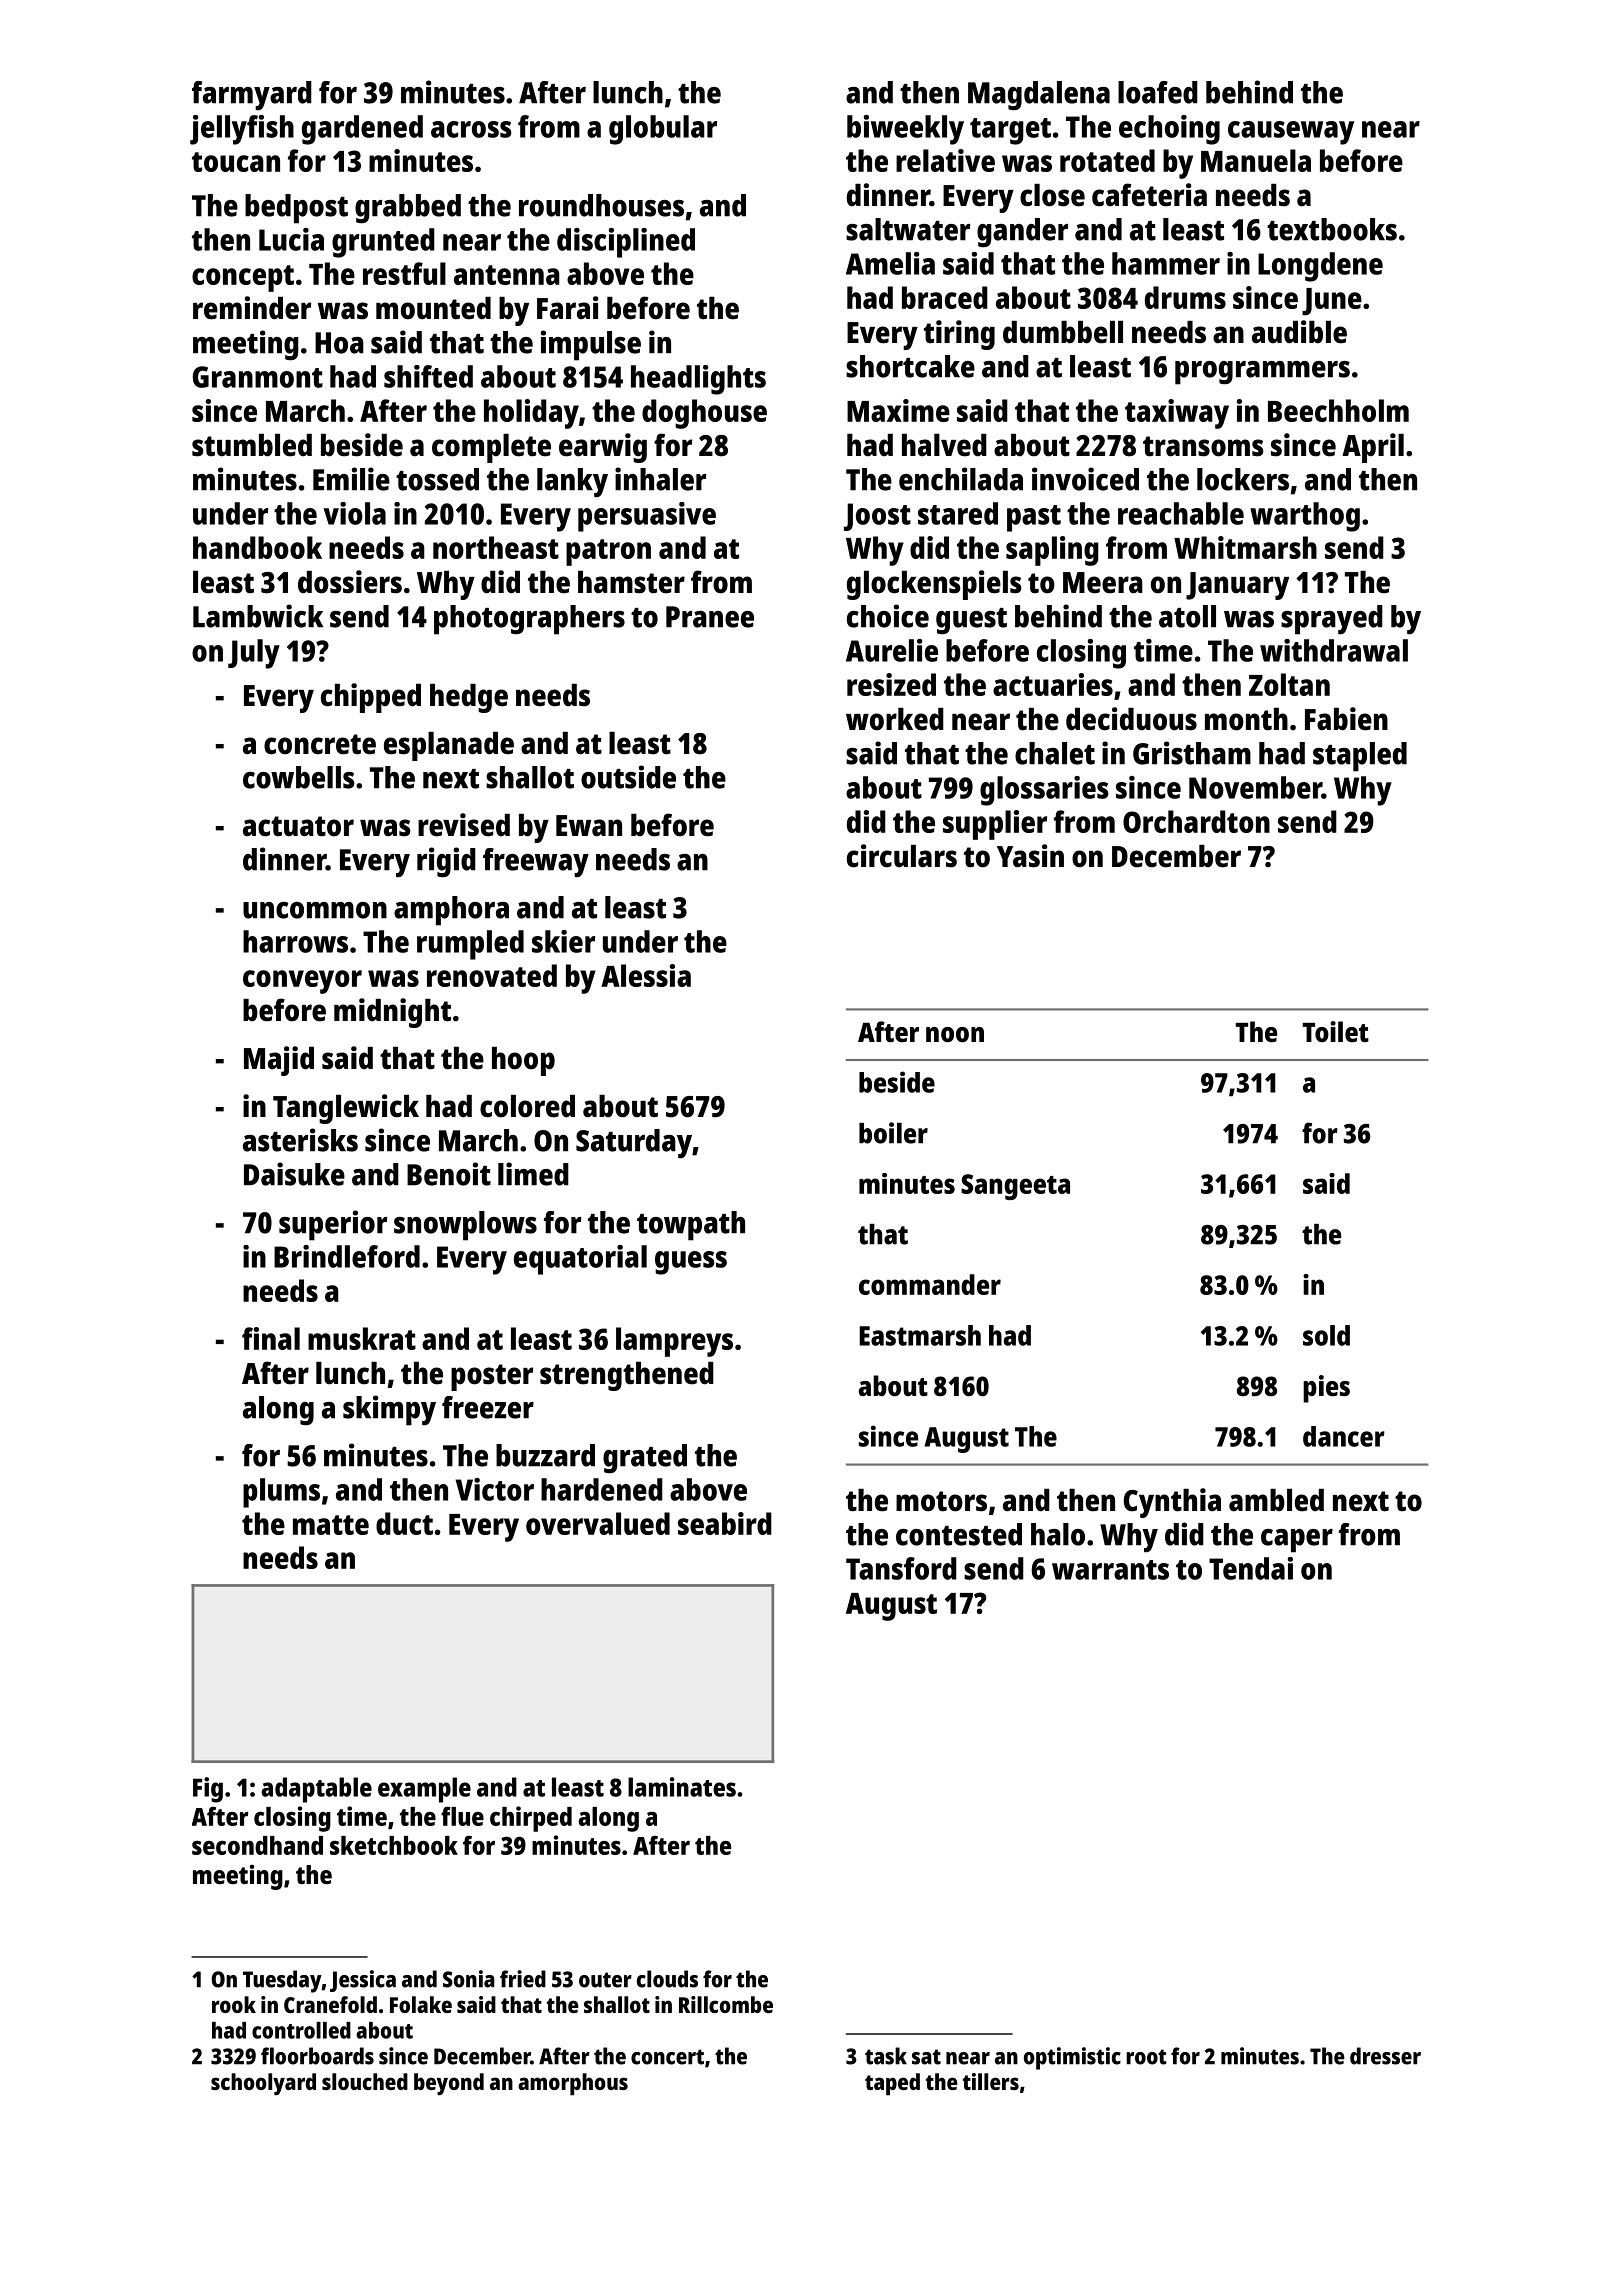 The height and width of the image is (2292, 1620). I want to click on Joost, so click(877, 517).
